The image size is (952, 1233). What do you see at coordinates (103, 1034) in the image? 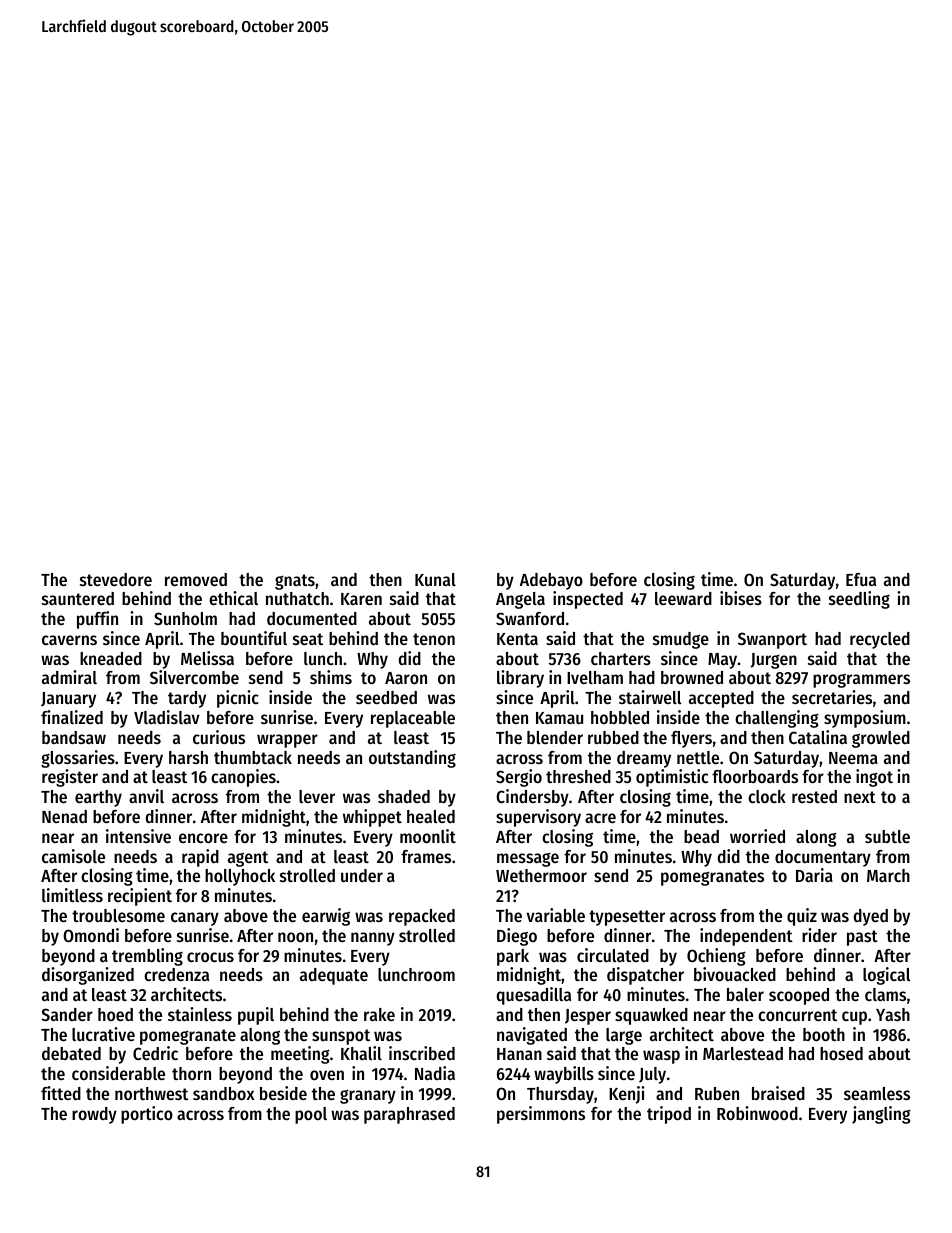
I see `lucrative` at bounding box center [103, 1034].
